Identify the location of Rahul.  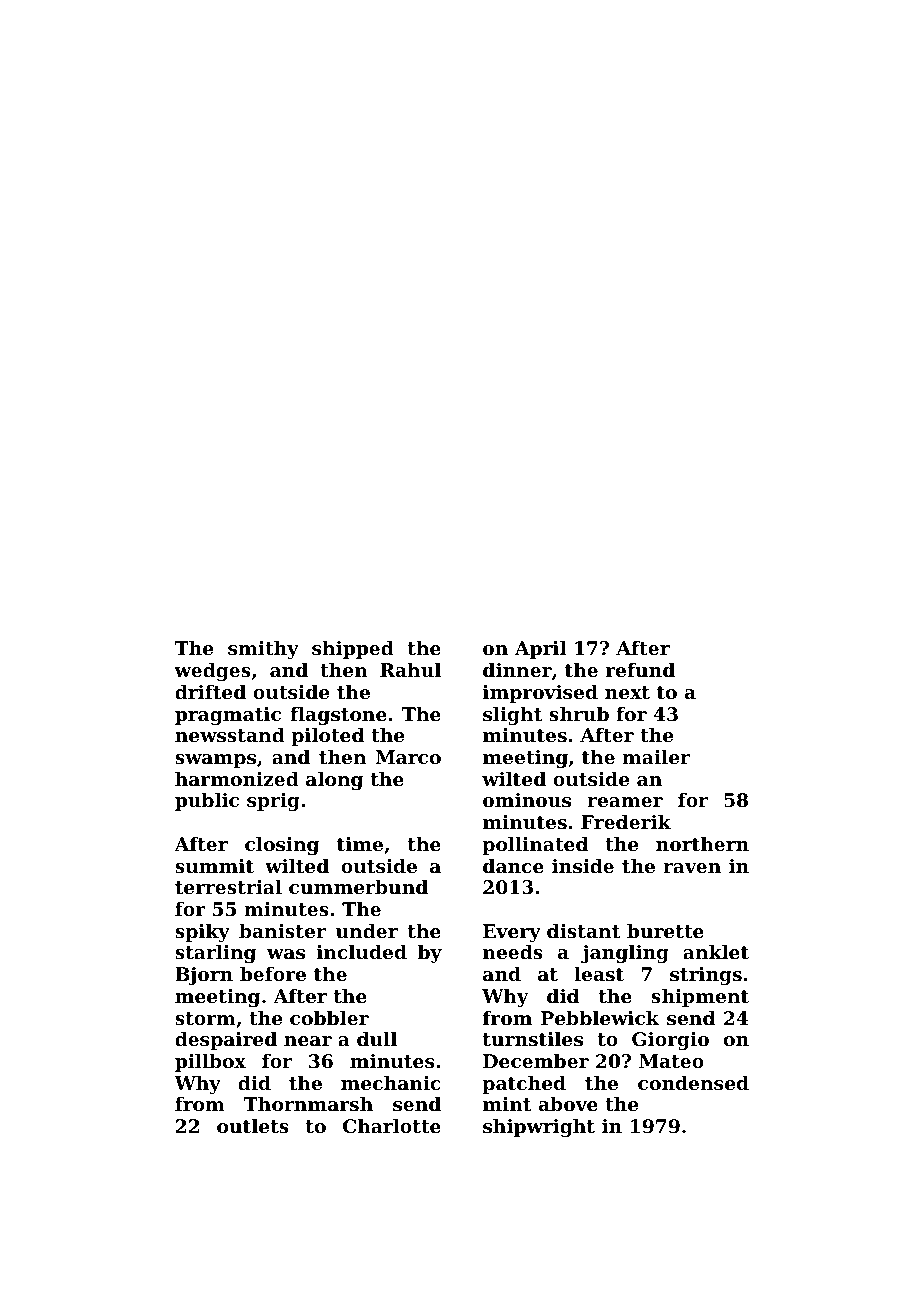
(410, 670).
